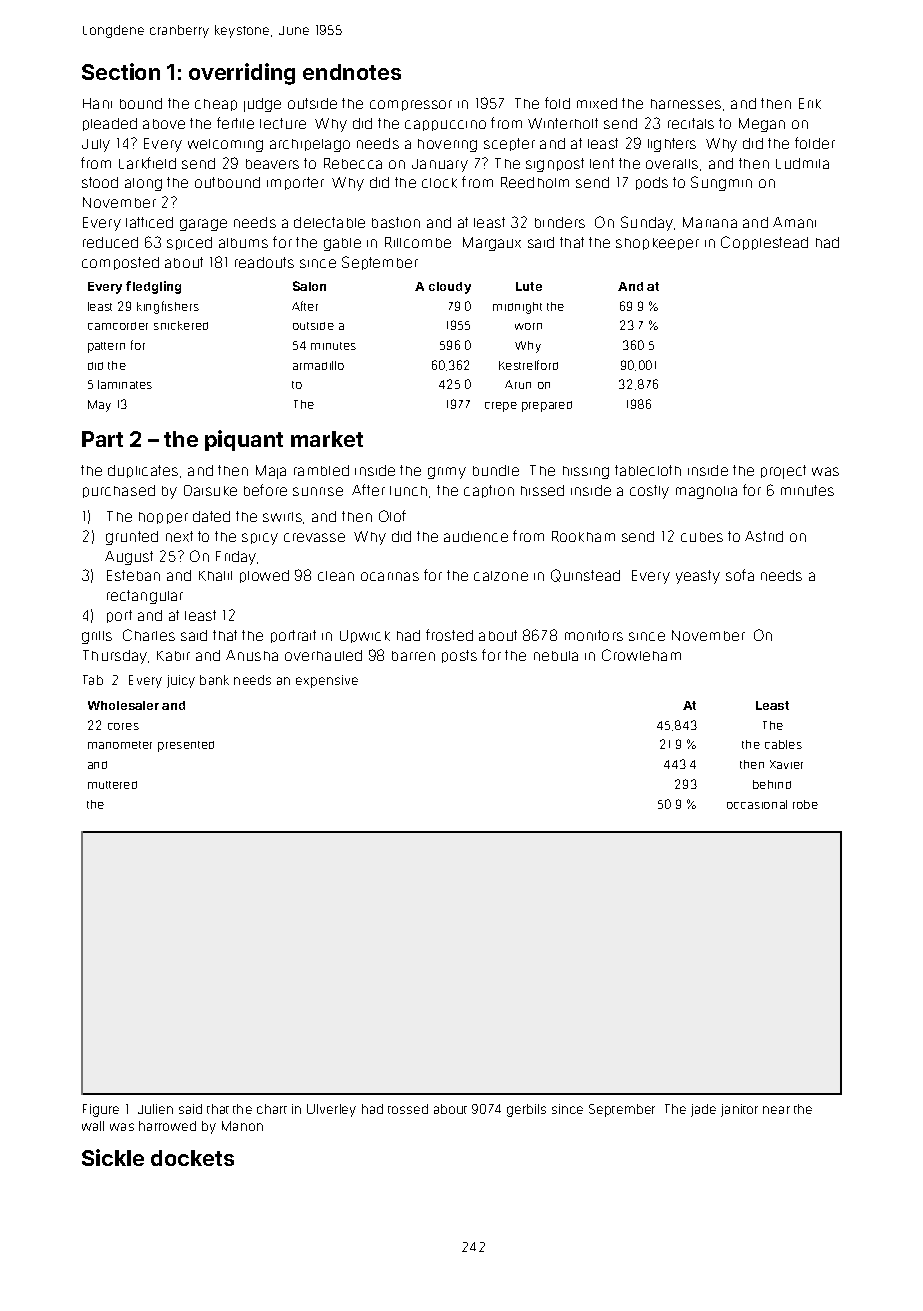 This screenshot has width=923, height=1311. Describe the element at coordinates (776, 1110) in the screenshot. I see `near` at that location.
